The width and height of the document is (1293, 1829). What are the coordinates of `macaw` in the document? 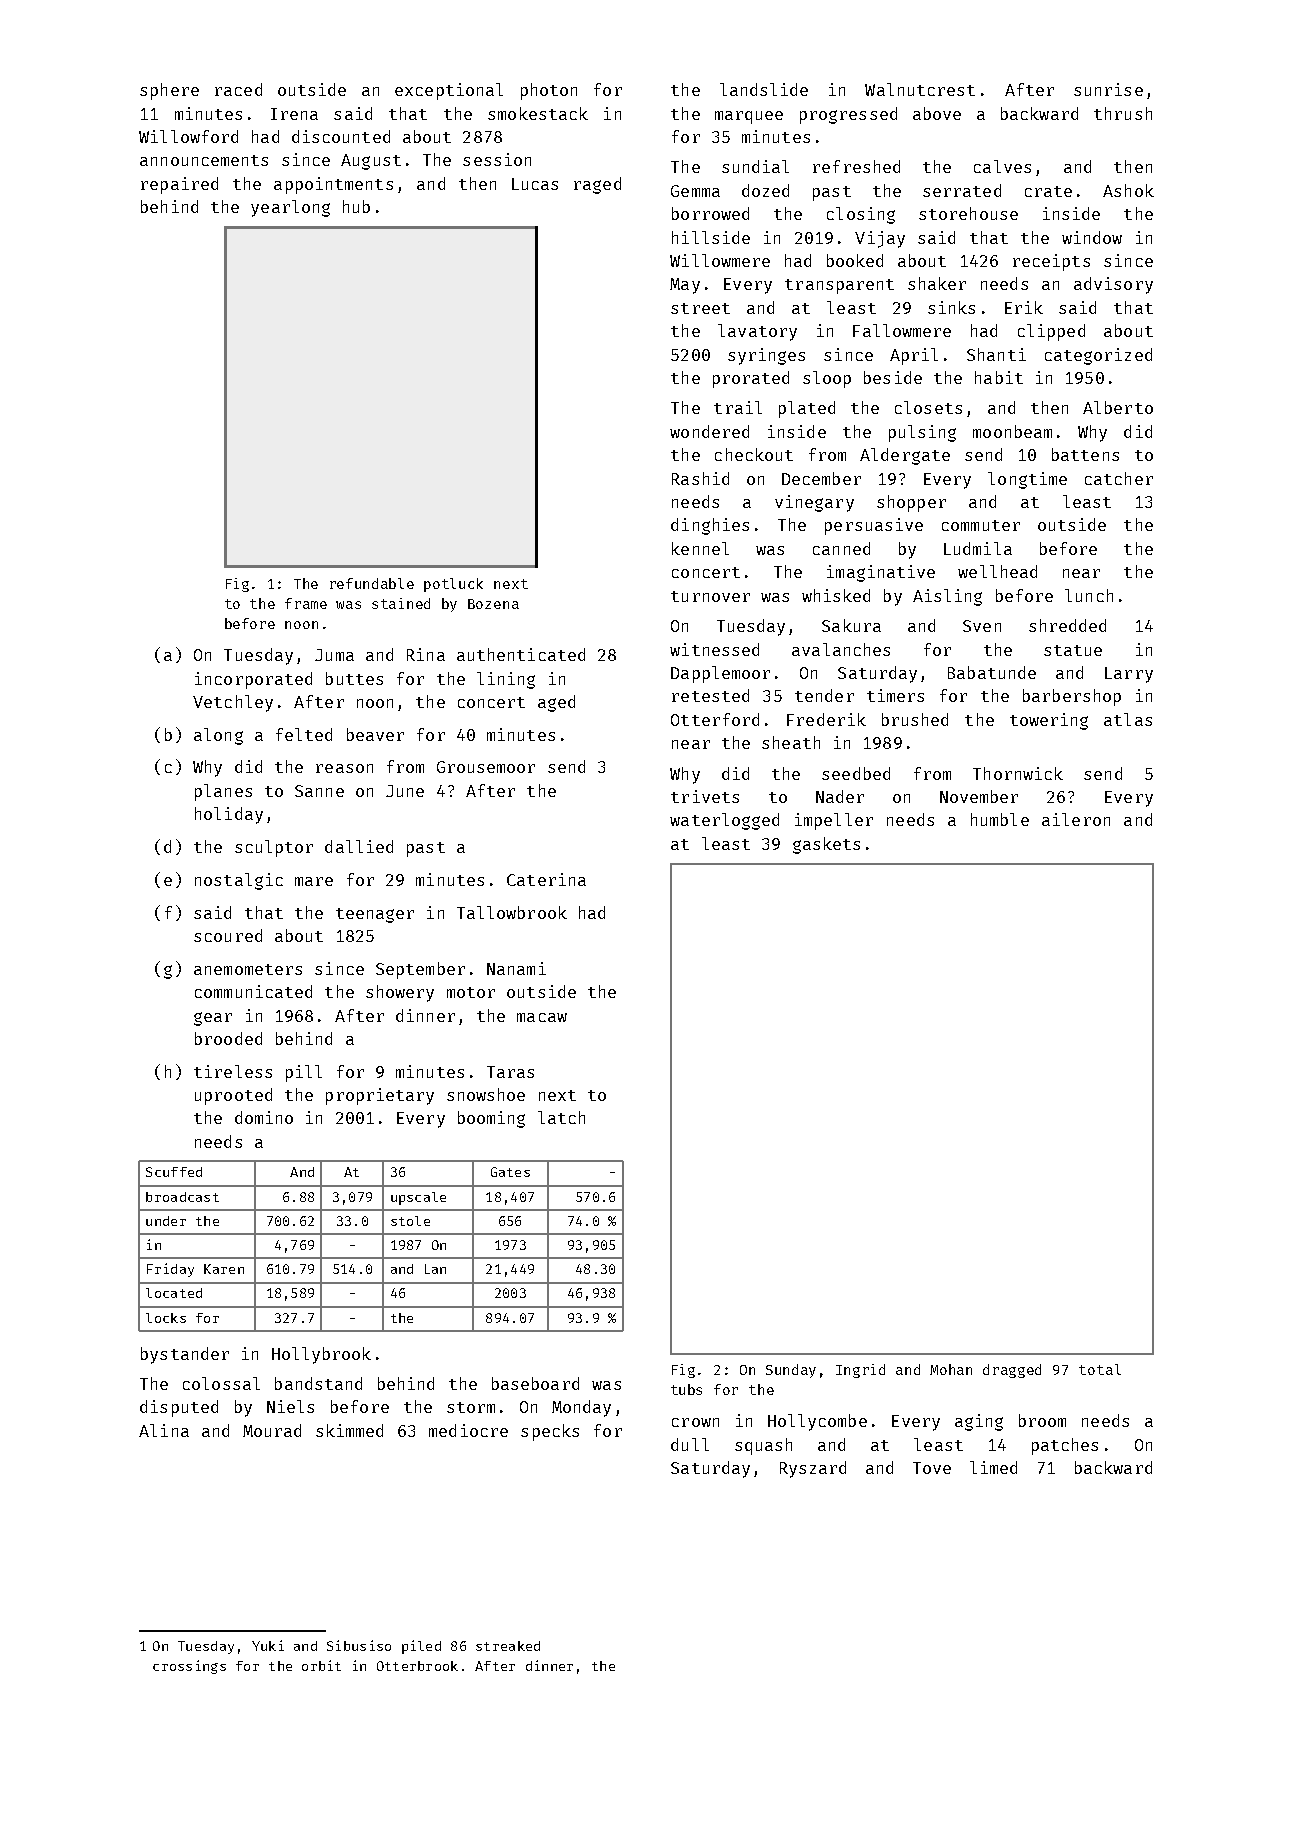 It's located at (542, 1017).
